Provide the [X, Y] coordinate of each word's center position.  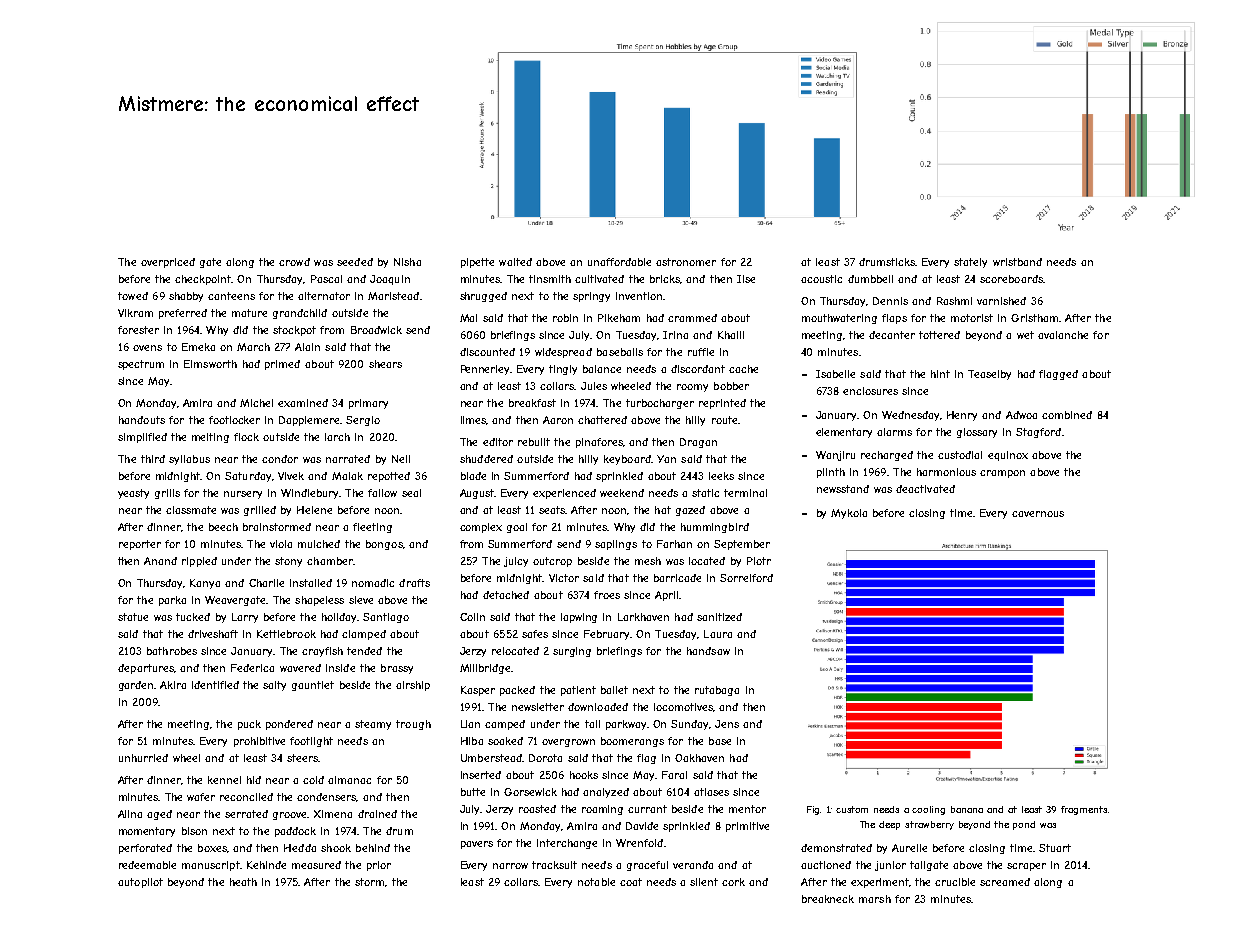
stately [970, 263]
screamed [1005, 882]
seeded [355, 262]
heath [243, 882]
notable [596, 882]
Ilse [746, 279]
